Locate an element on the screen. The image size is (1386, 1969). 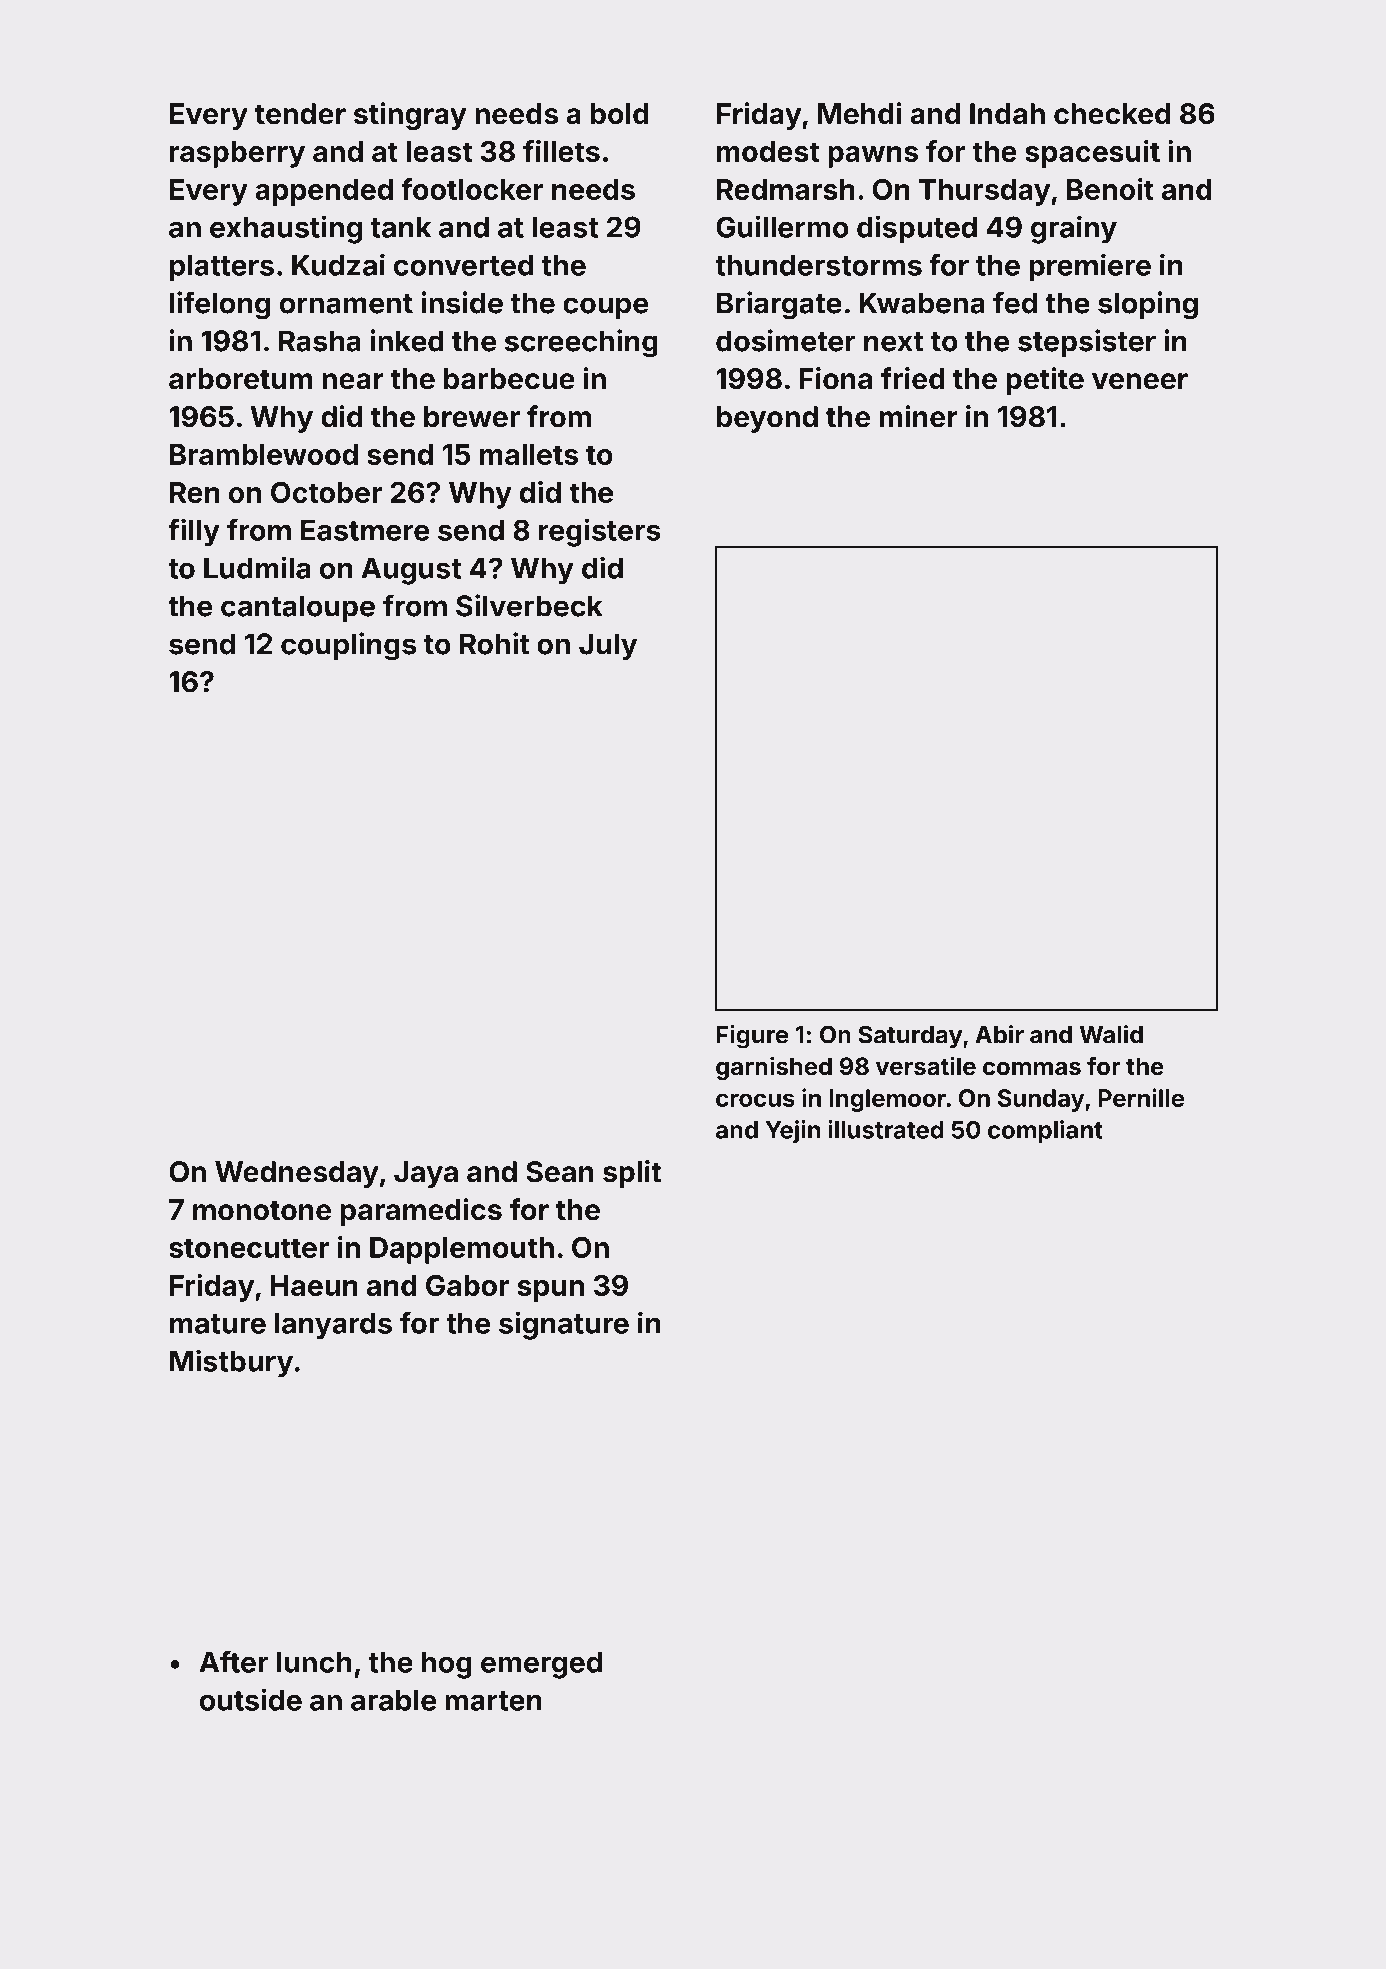
Figure is located at coordinates (752, 1037).
